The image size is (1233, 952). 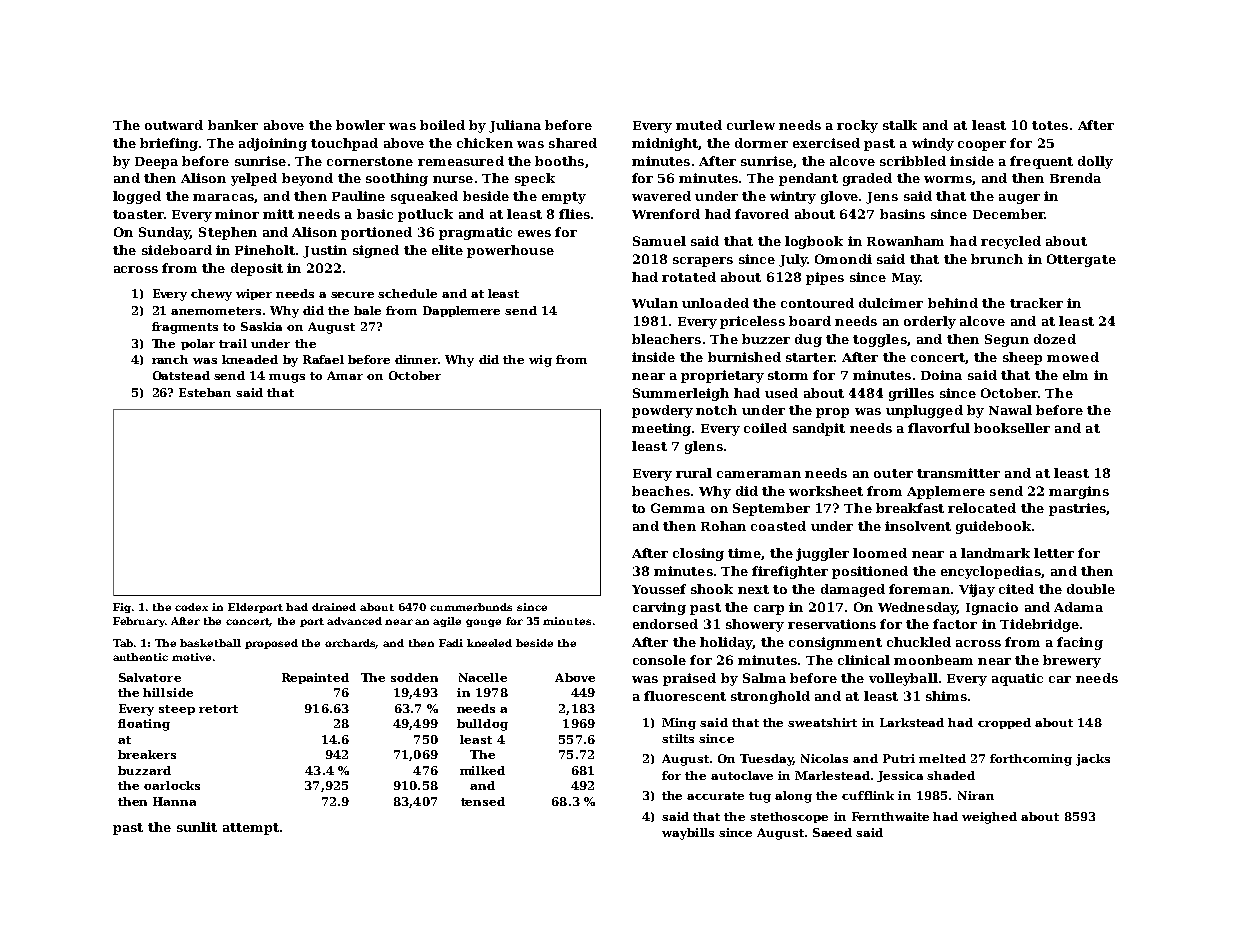 I want to click on Oatstead, so click(x=181, y=375).
